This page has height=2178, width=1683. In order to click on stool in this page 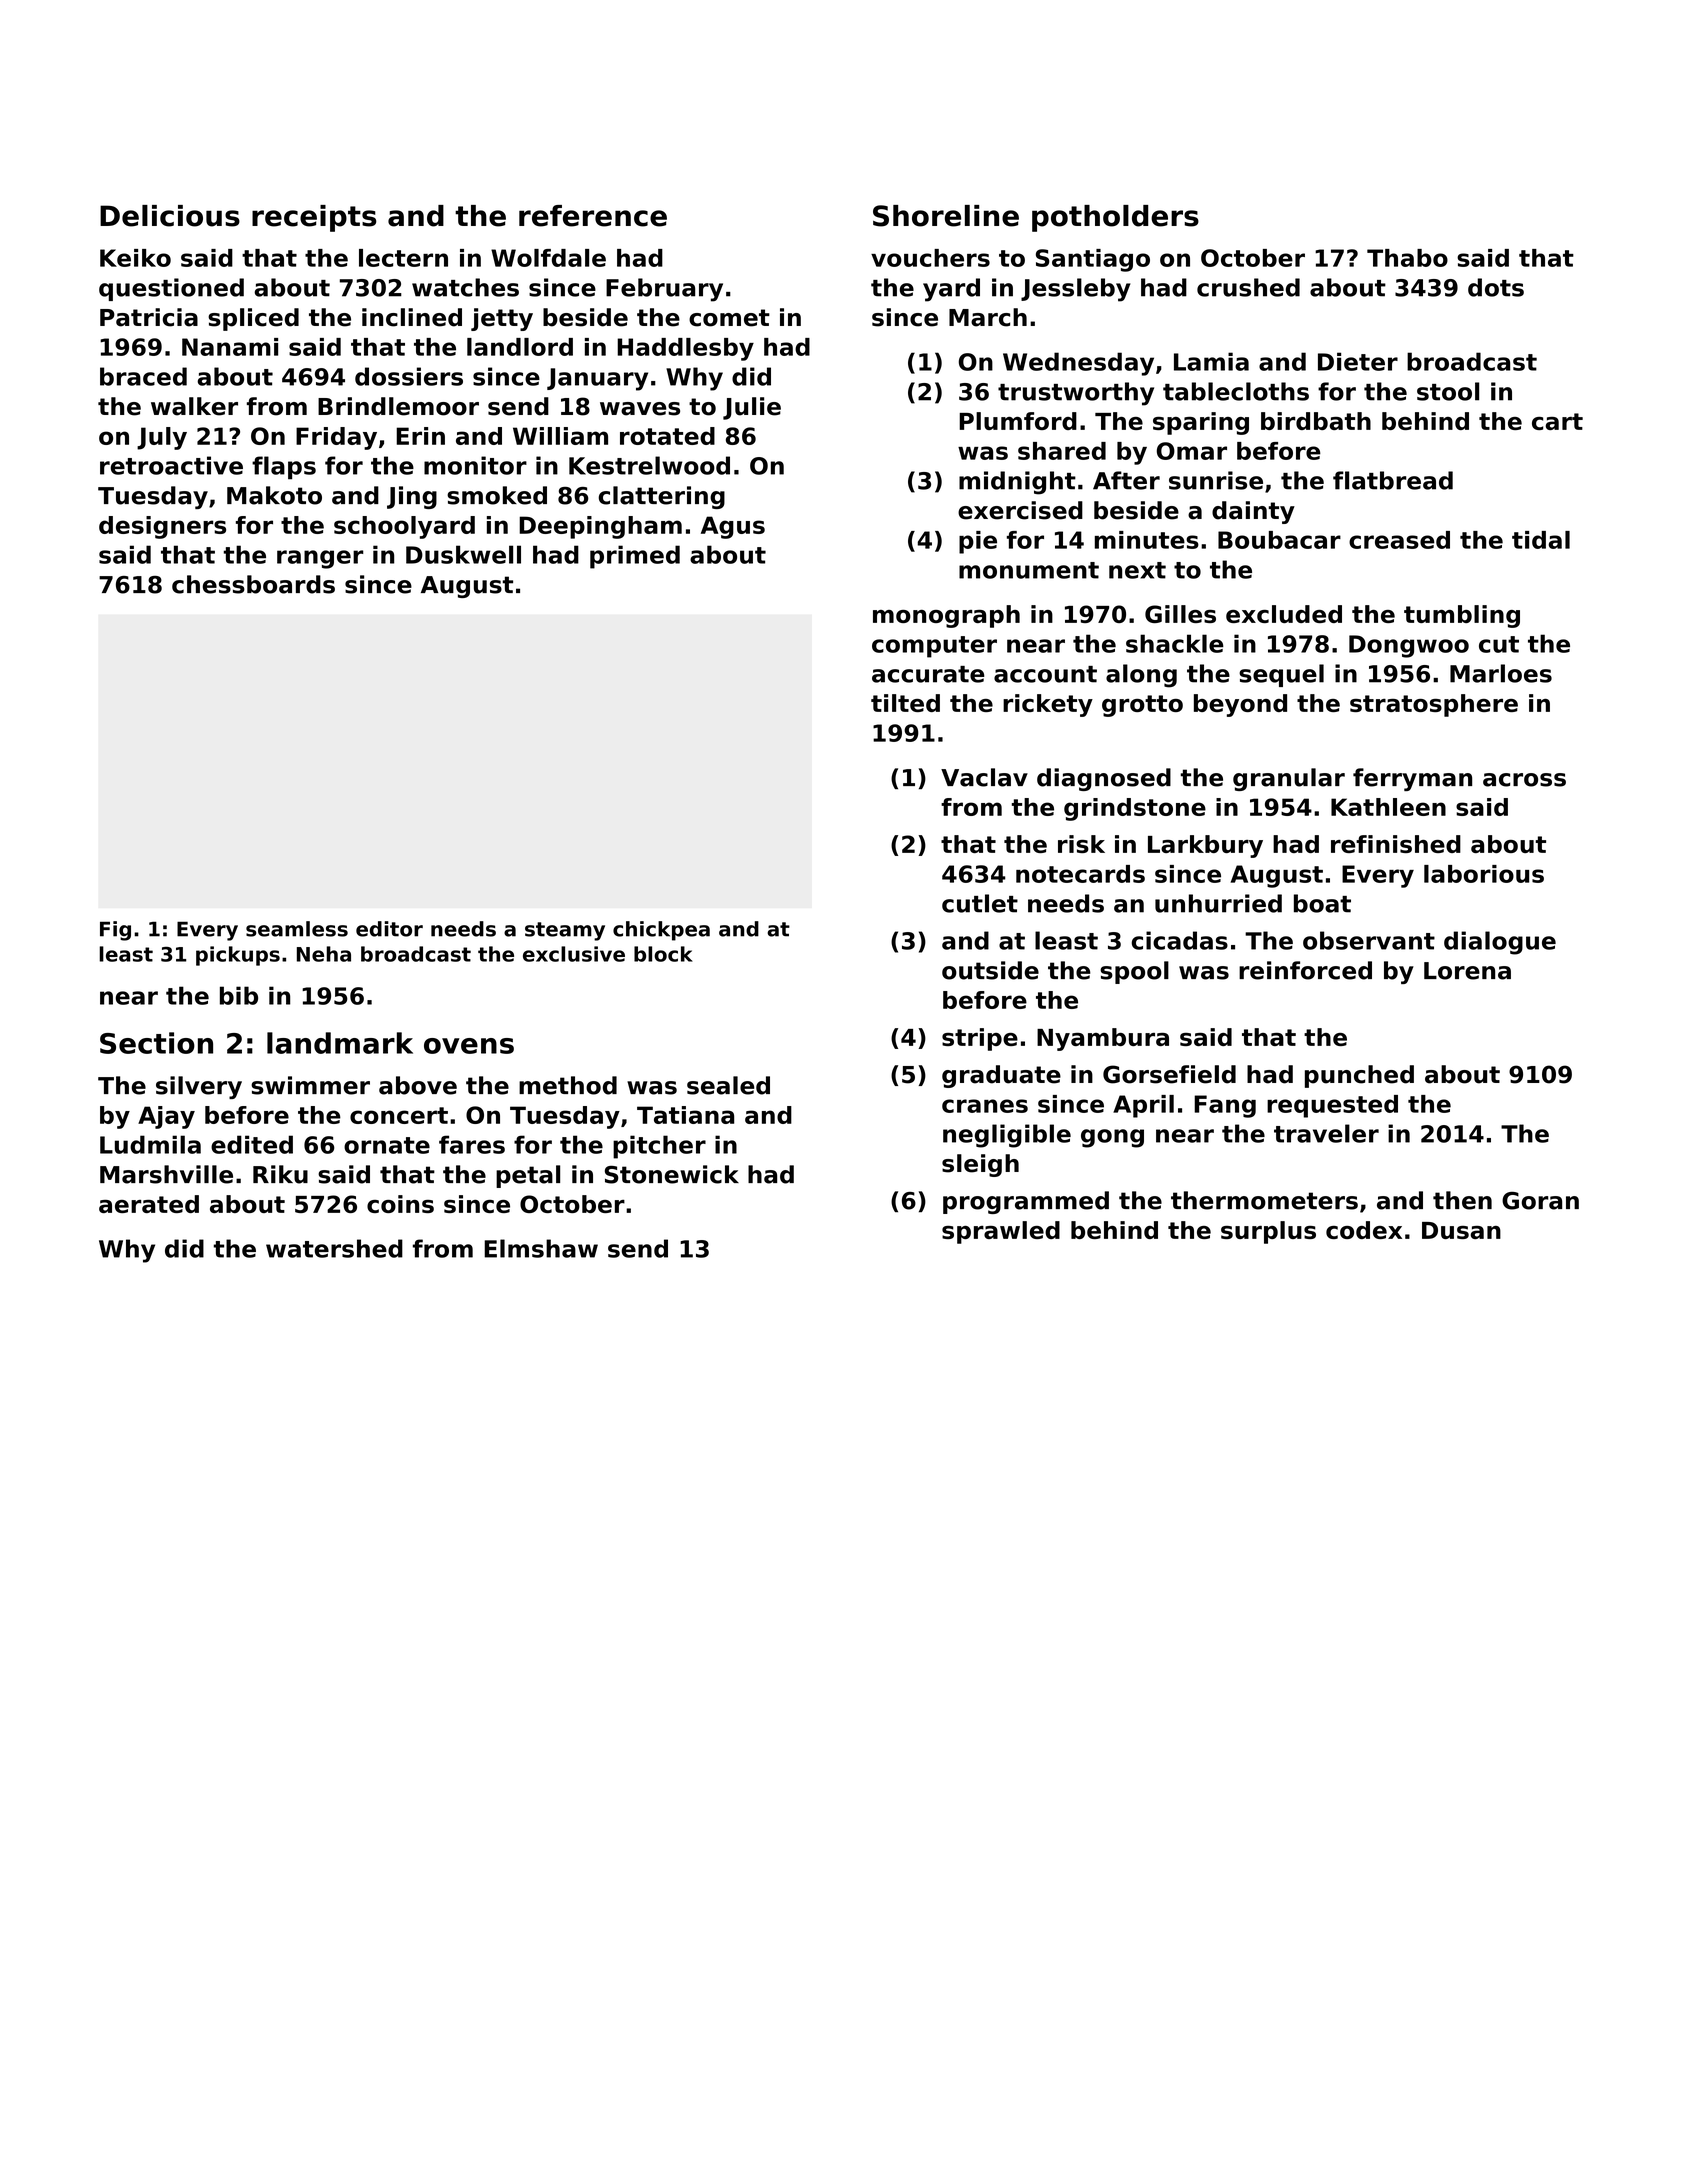, I will do `click(1448, 391)`.
